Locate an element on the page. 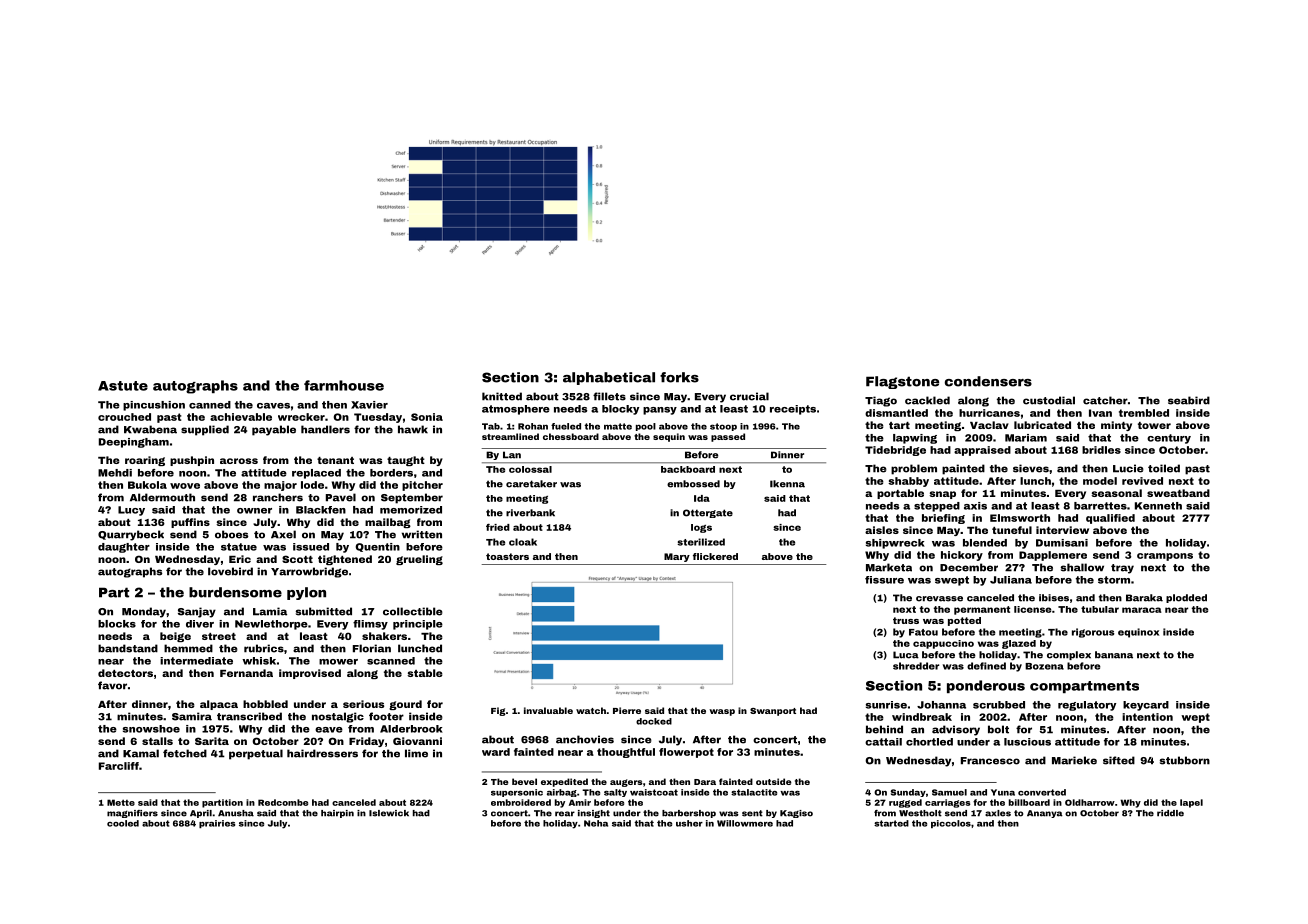 The image size is (1308, 924). Dapplemere is located at coordinates (1053, 556).
